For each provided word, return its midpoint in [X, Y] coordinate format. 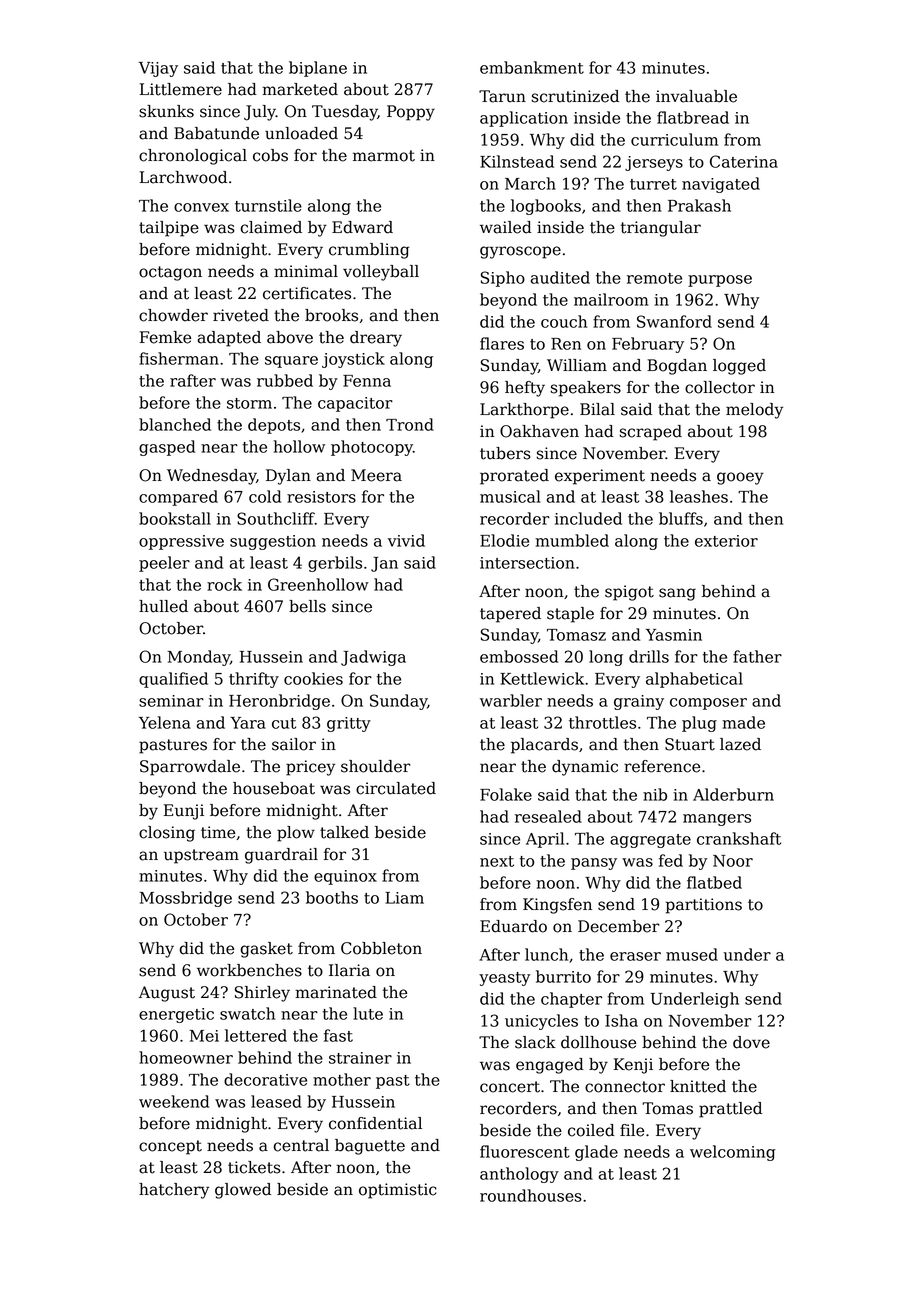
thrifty [254, 680]
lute [368, 1013]
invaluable [696, 96]
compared [178, 498]
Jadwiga [373, 658]
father [757, 656]
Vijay [158, 69]
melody [754, 411]
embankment [532, 67]
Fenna [367, 381]
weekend [174, 1101]
